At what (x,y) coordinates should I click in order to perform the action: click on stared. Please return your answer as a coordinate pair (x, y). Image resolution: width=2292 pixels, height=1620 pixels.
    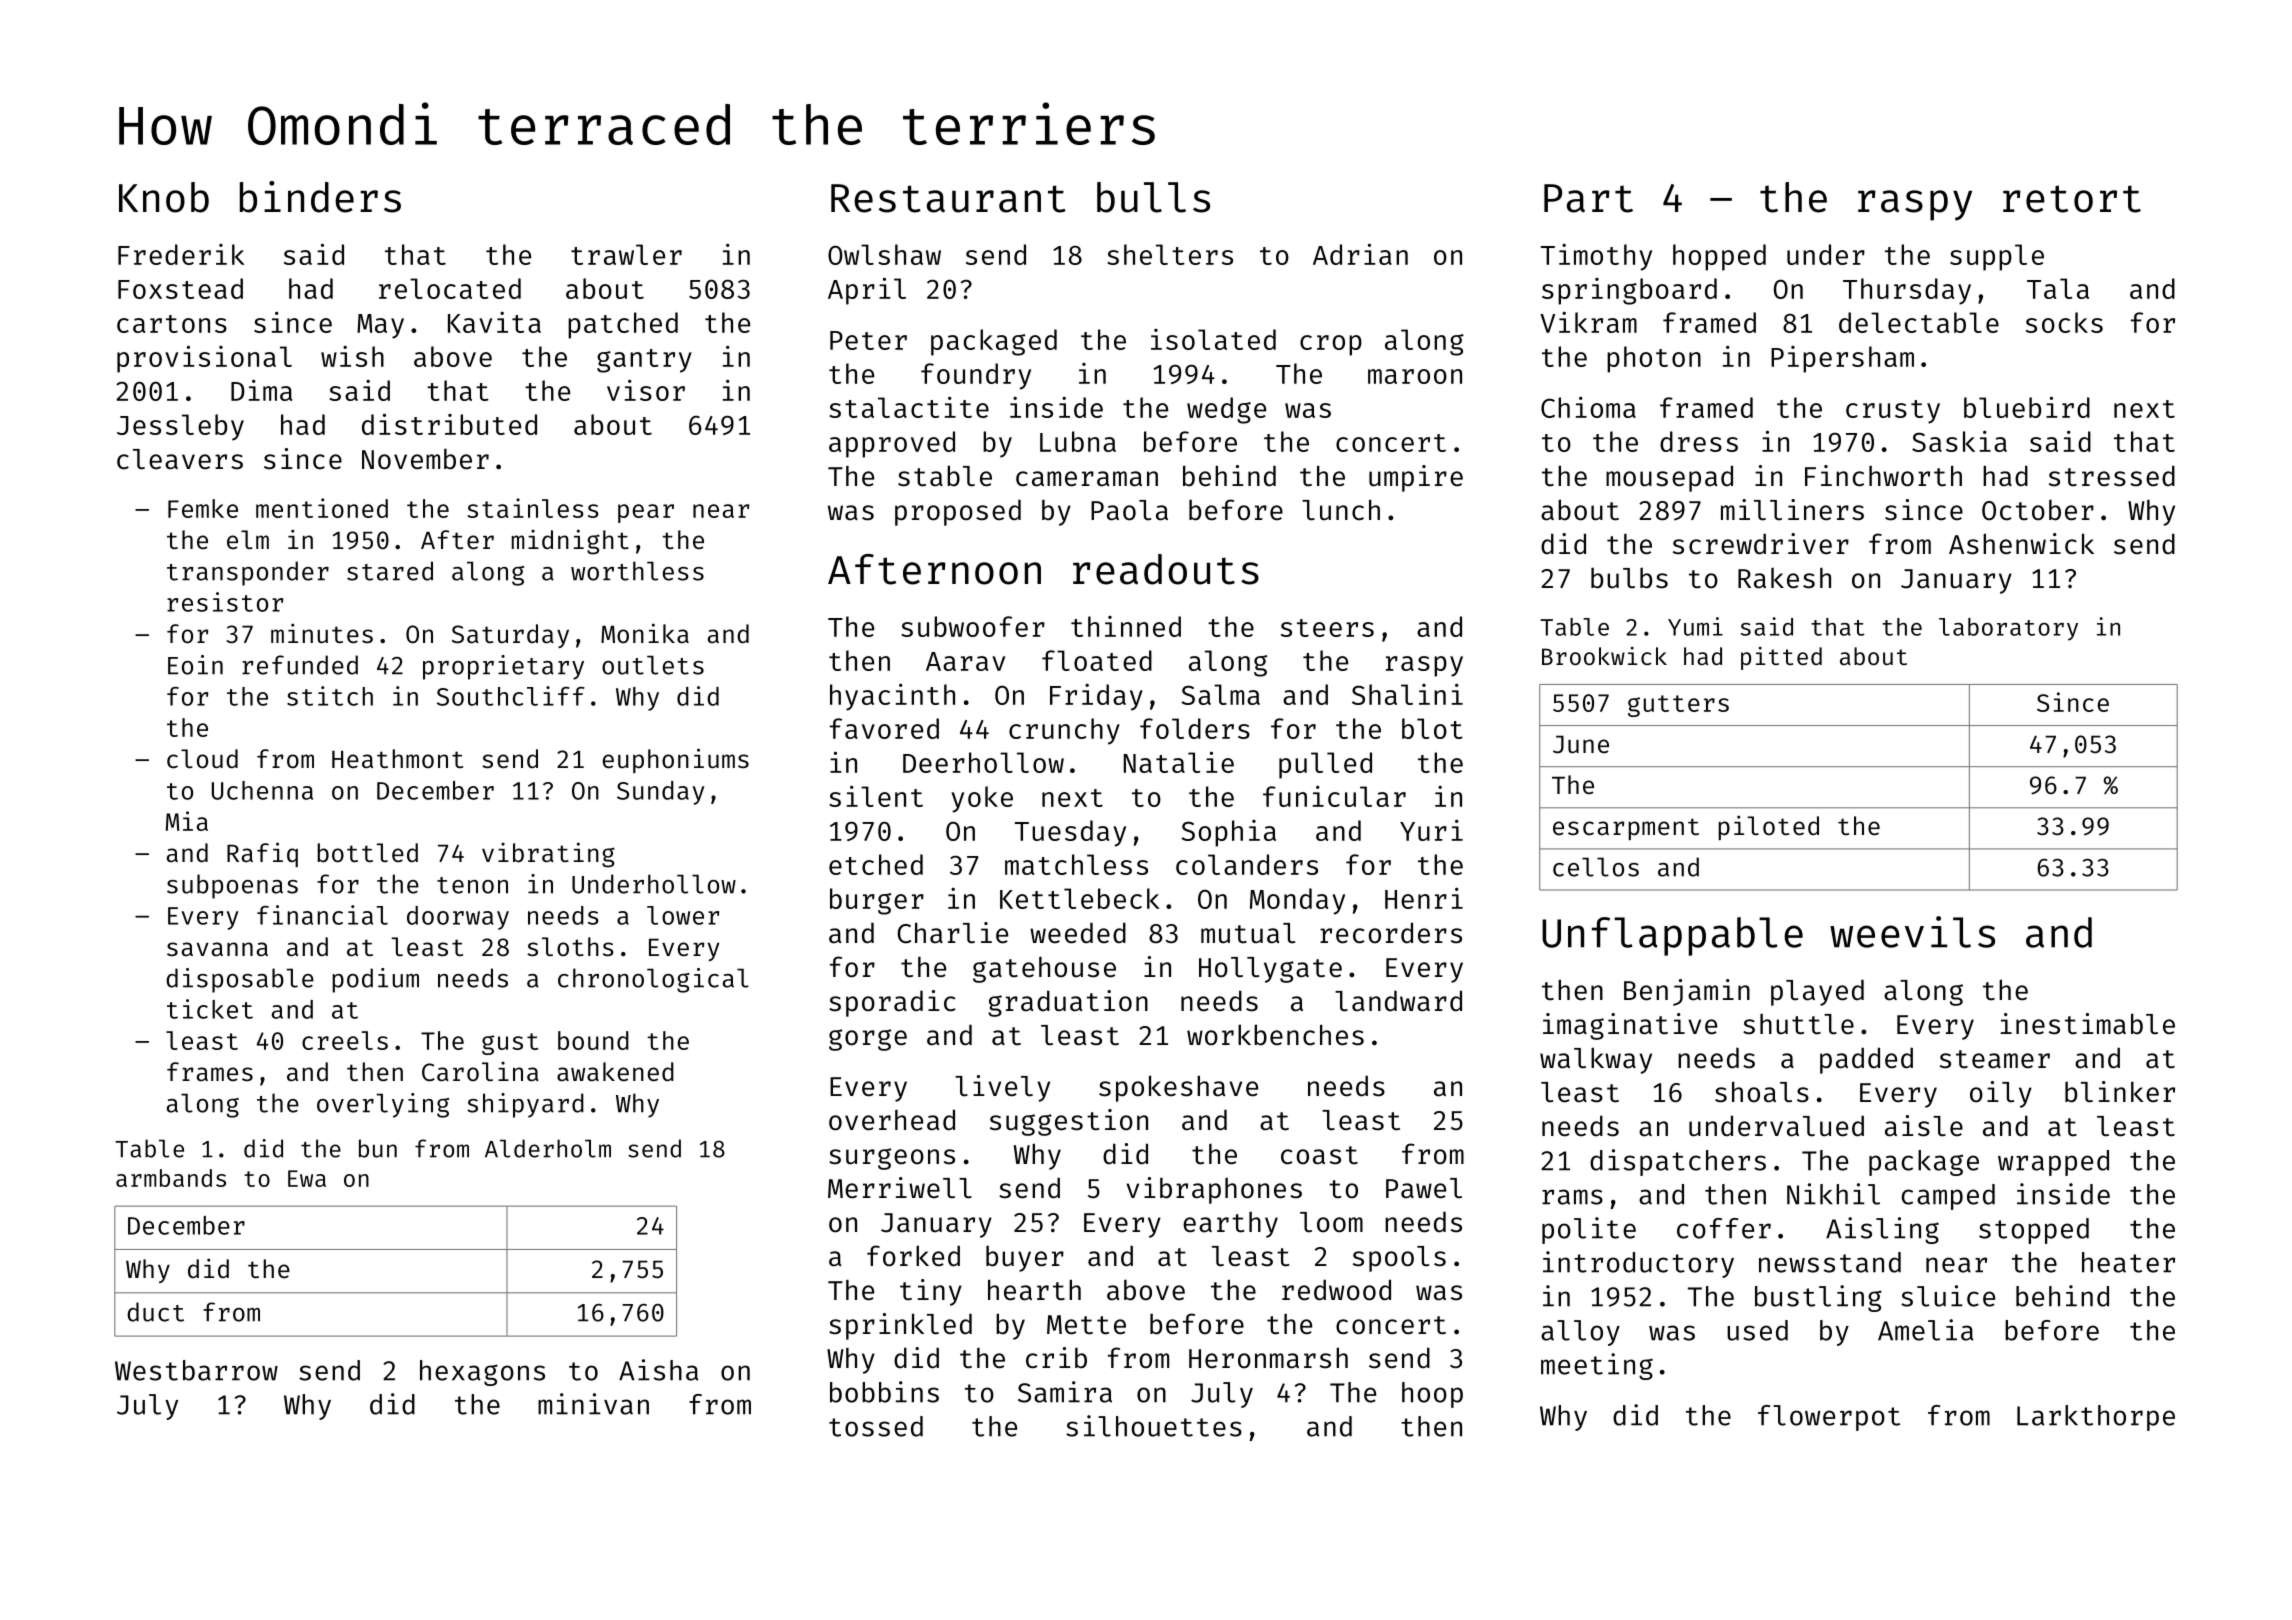
    Looking at the image, I should click on (390, 571).
